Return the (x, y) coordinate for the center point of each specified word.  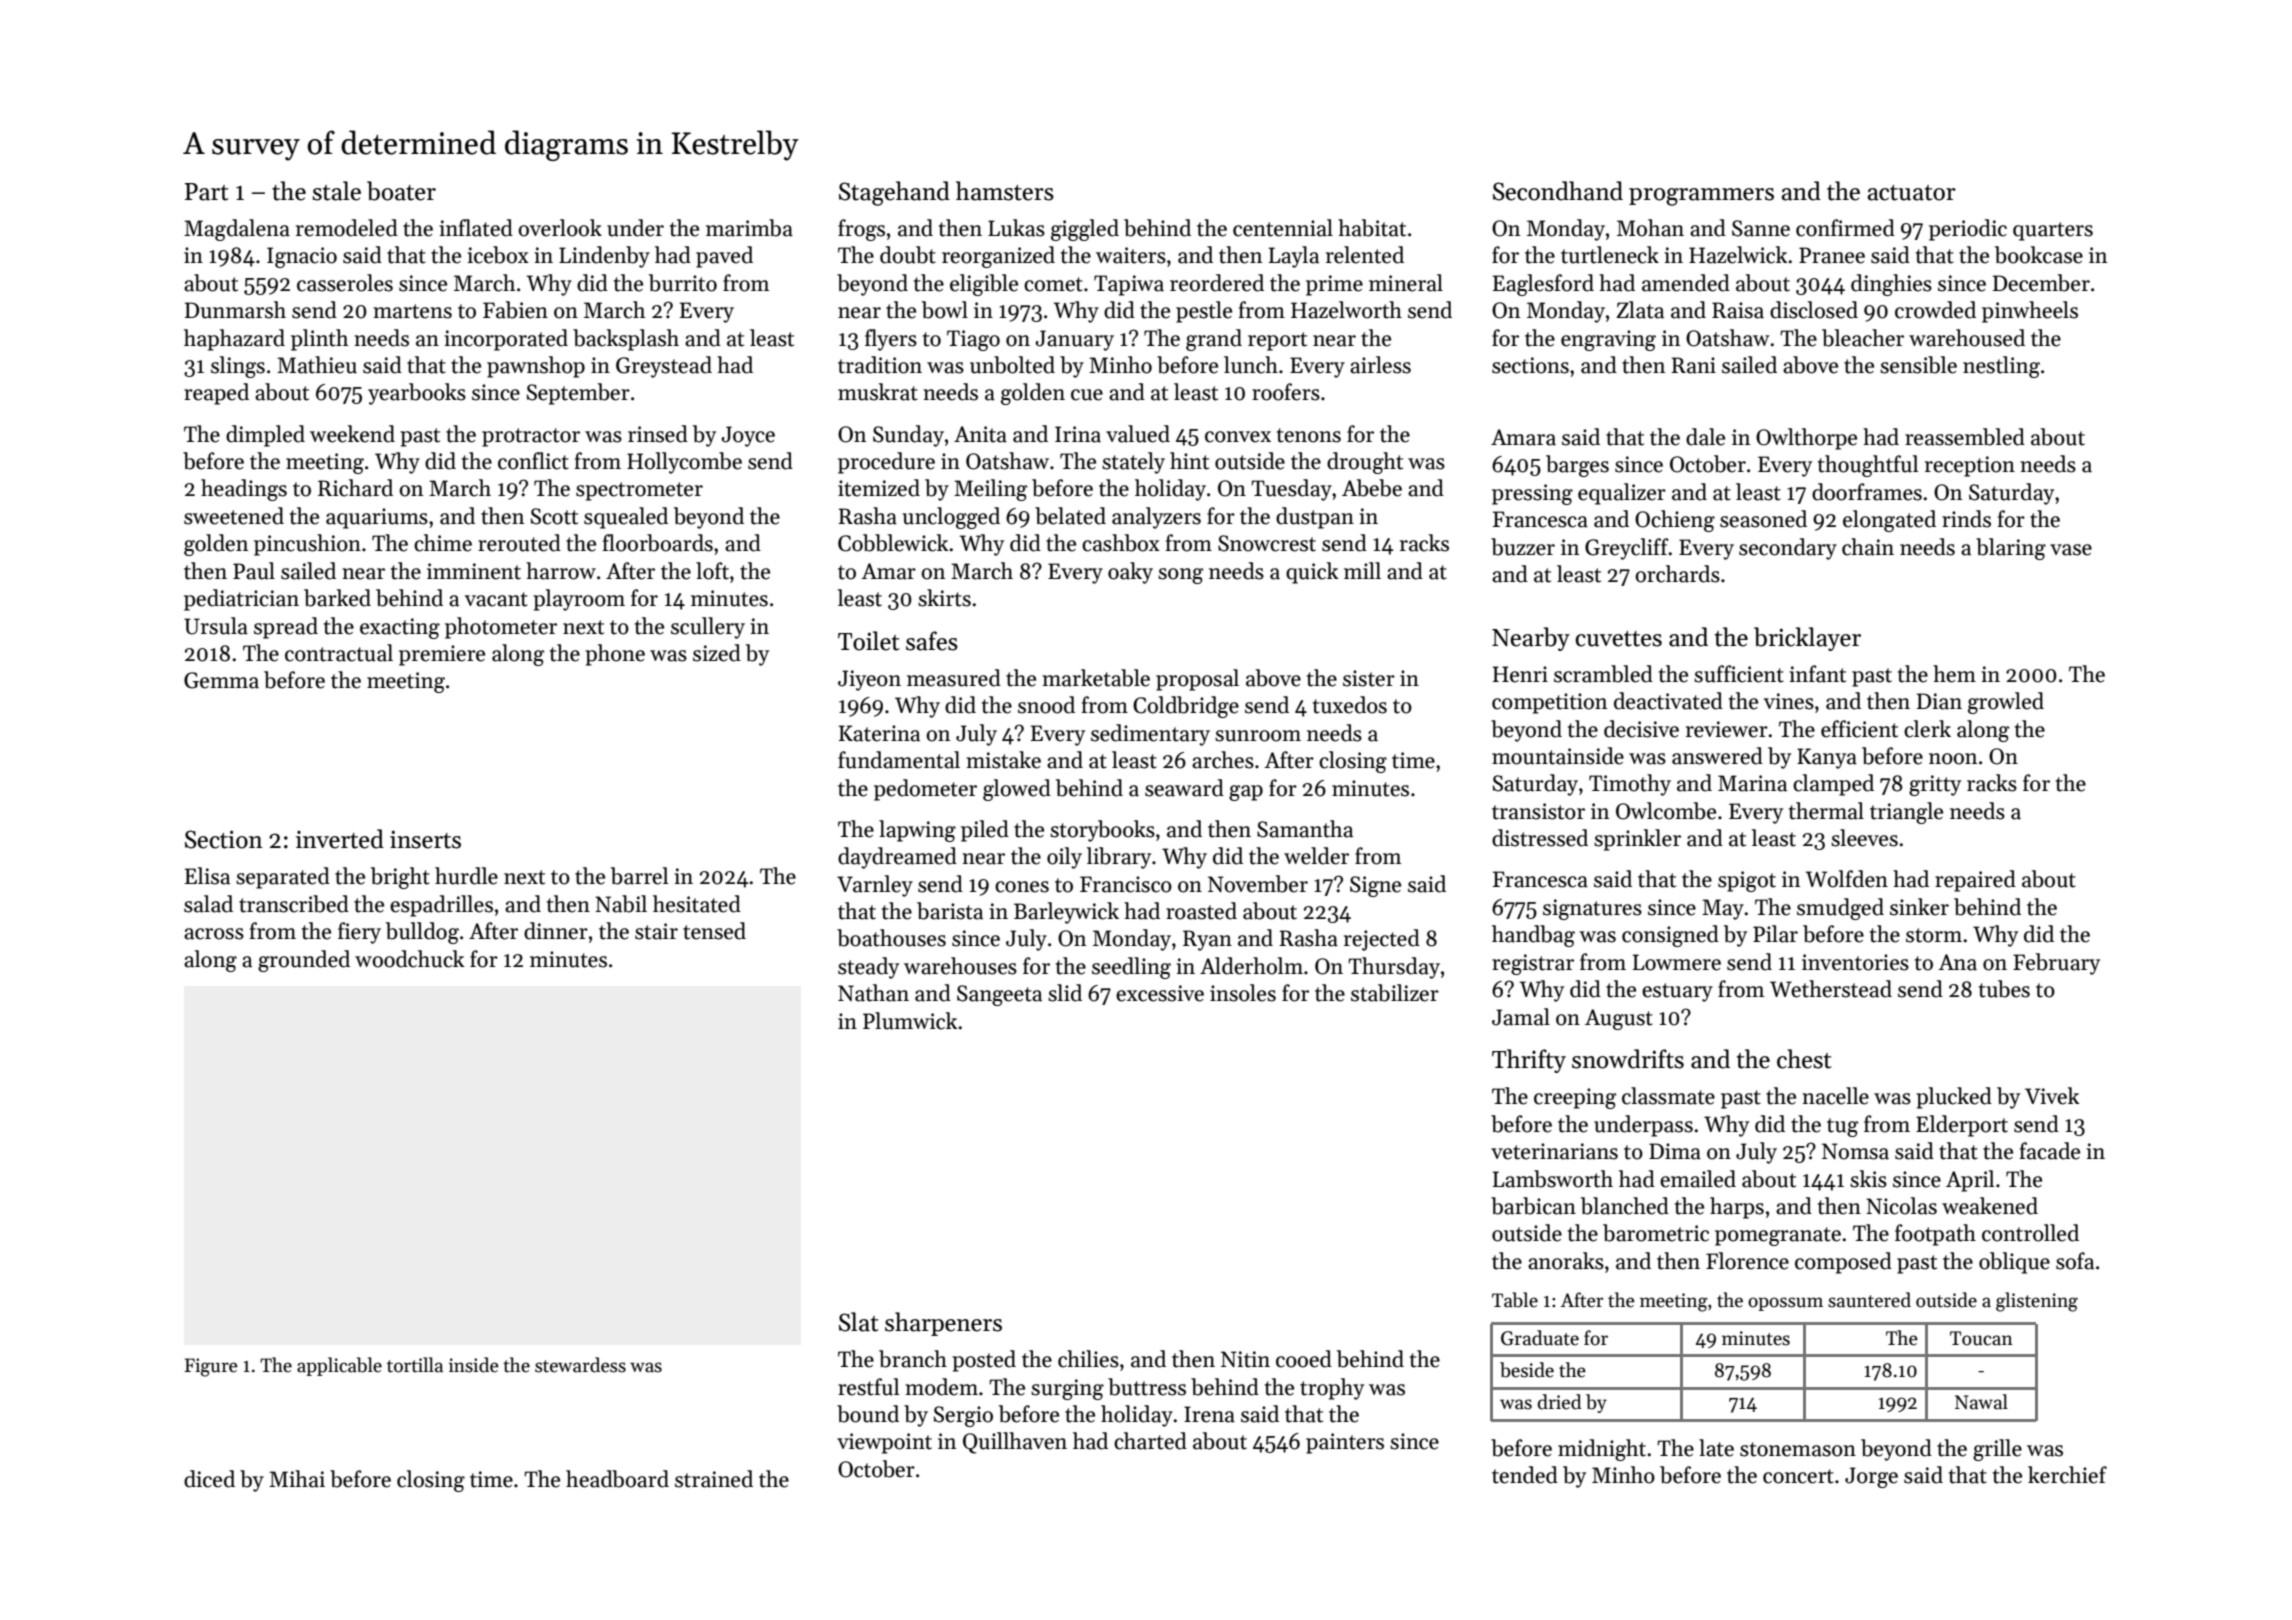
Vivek (2052, 1096)
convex (1238, 437)
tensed (714, 931)
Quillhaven (1015, 1443)
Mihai (297, 1479)
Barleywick (1066, 913)
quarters (2053, 231)
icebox (498, 255)
